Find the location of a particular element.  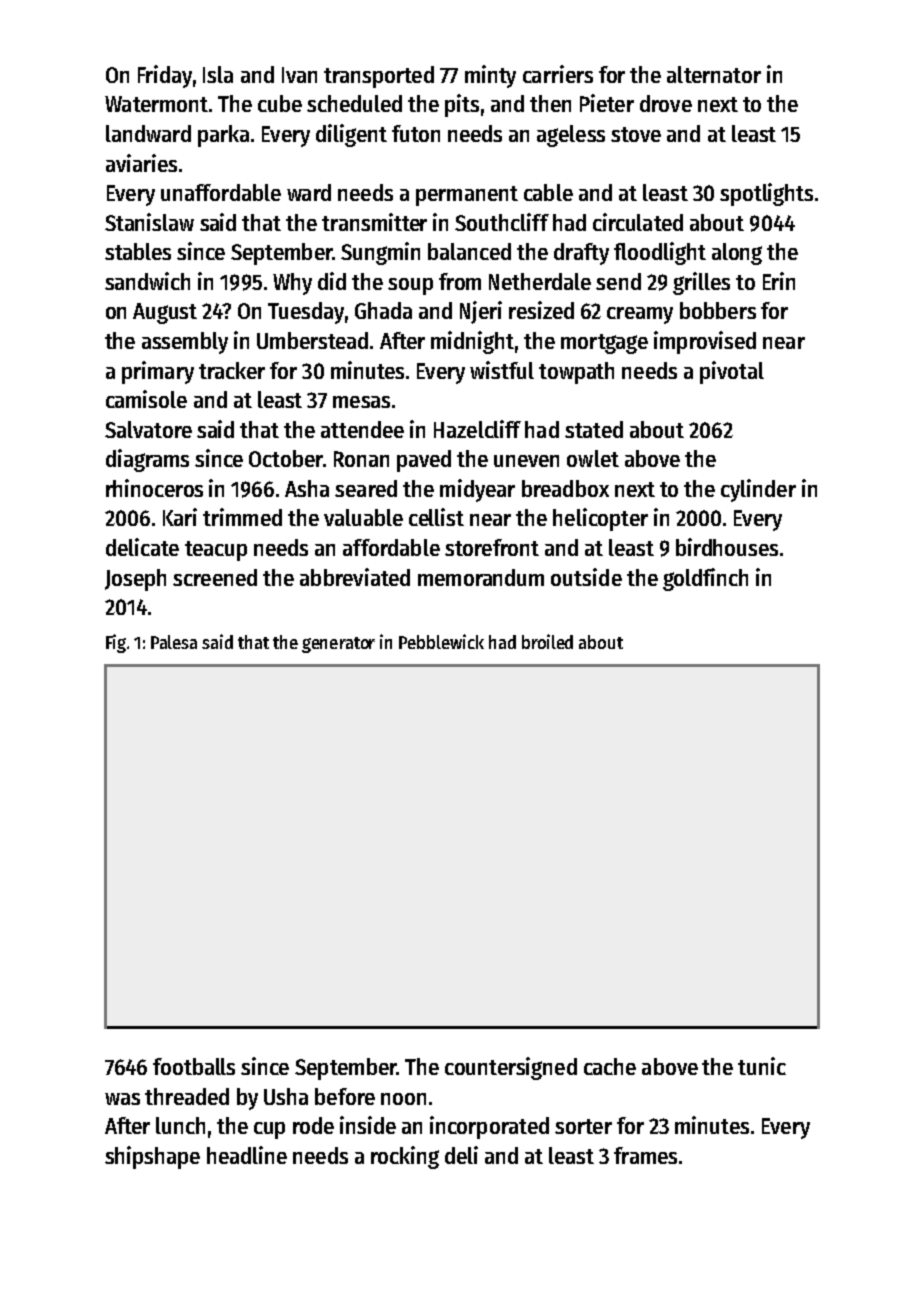

footballs is located at coordinates (194, 1066).
